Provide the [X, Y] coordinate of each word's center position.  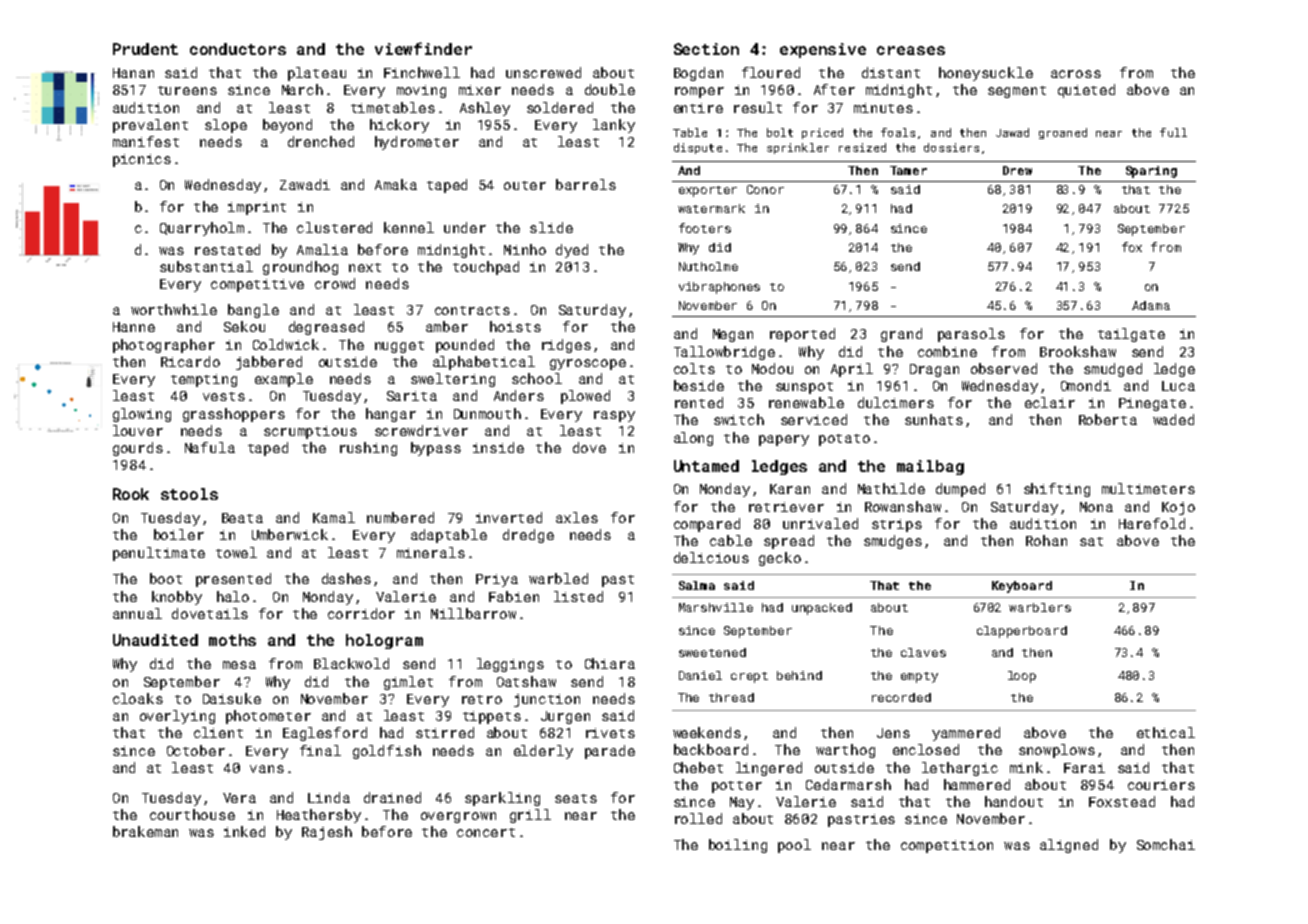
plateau [317, 74]
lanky [614, 126]
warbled [558, 578]
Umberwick [290, 534]
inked [244, 831]
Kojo [1178, 508]
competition [947, 846]
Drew [1017, 170]
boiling [738, 846]
